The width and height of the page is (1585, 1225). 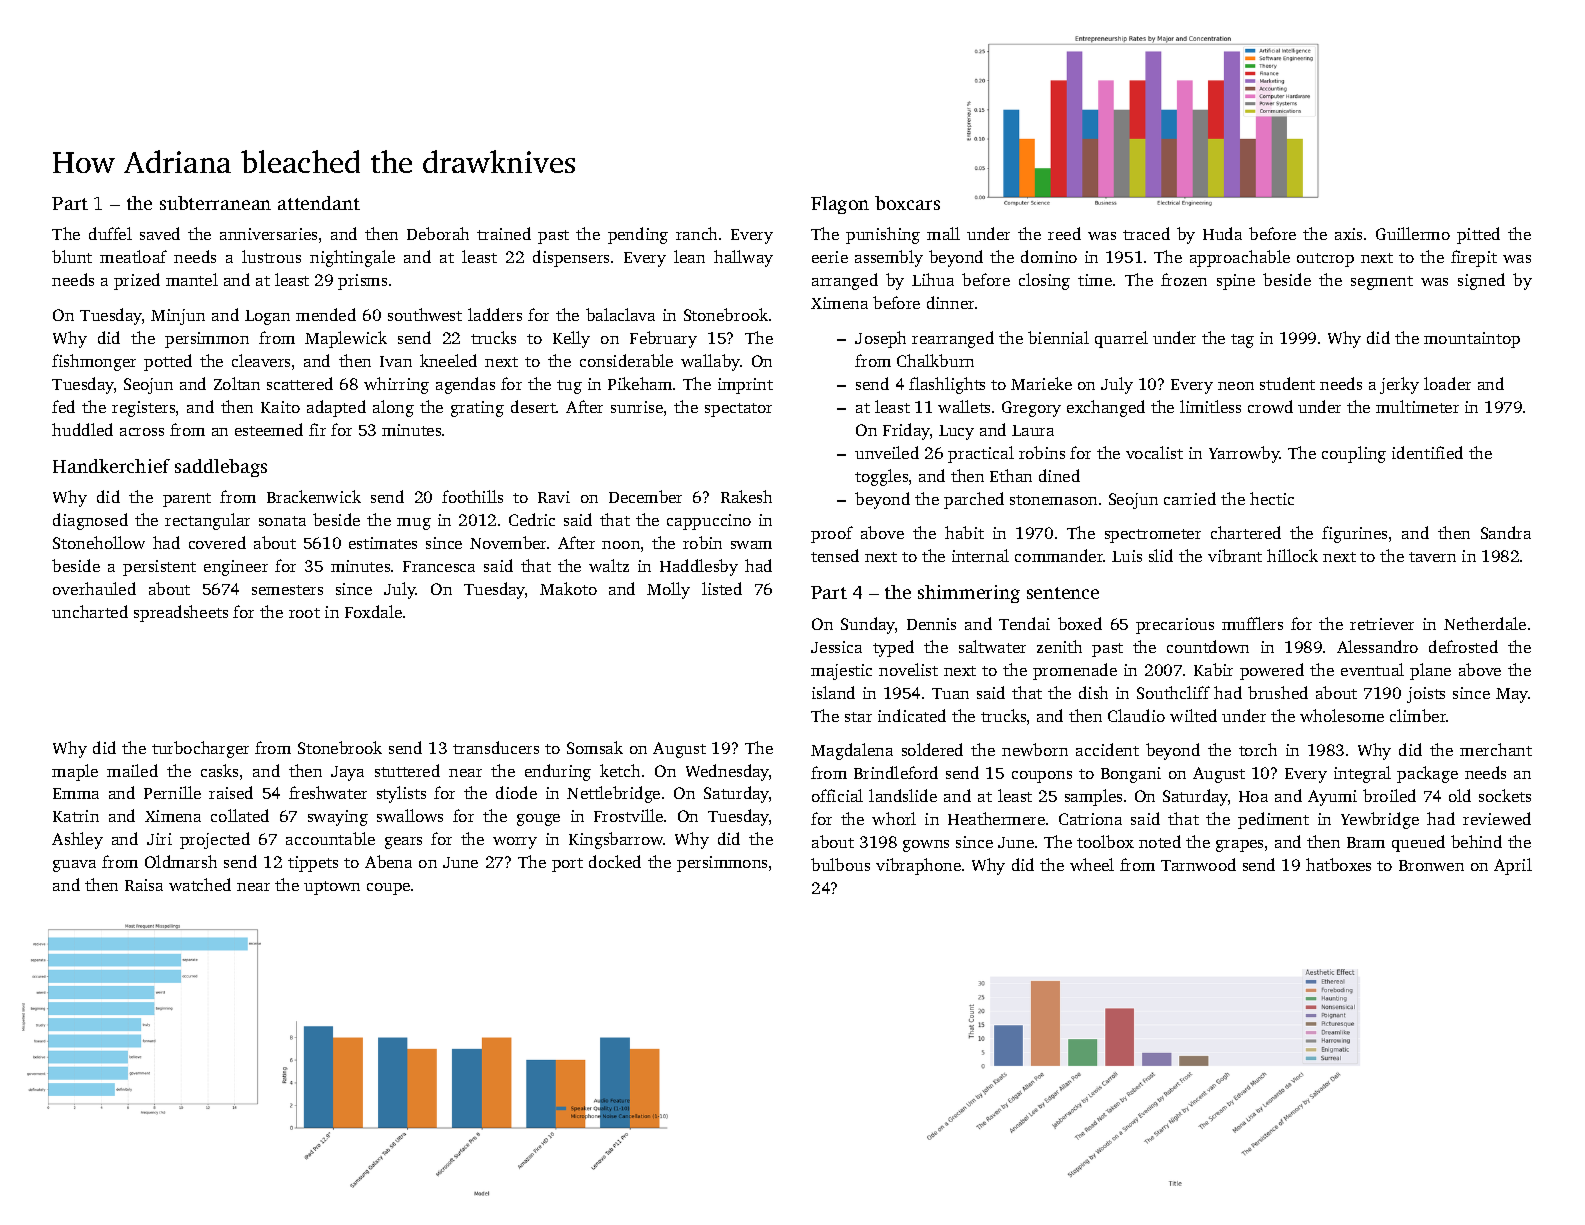 I want to click on loader, so click(x=1447, y=383).
